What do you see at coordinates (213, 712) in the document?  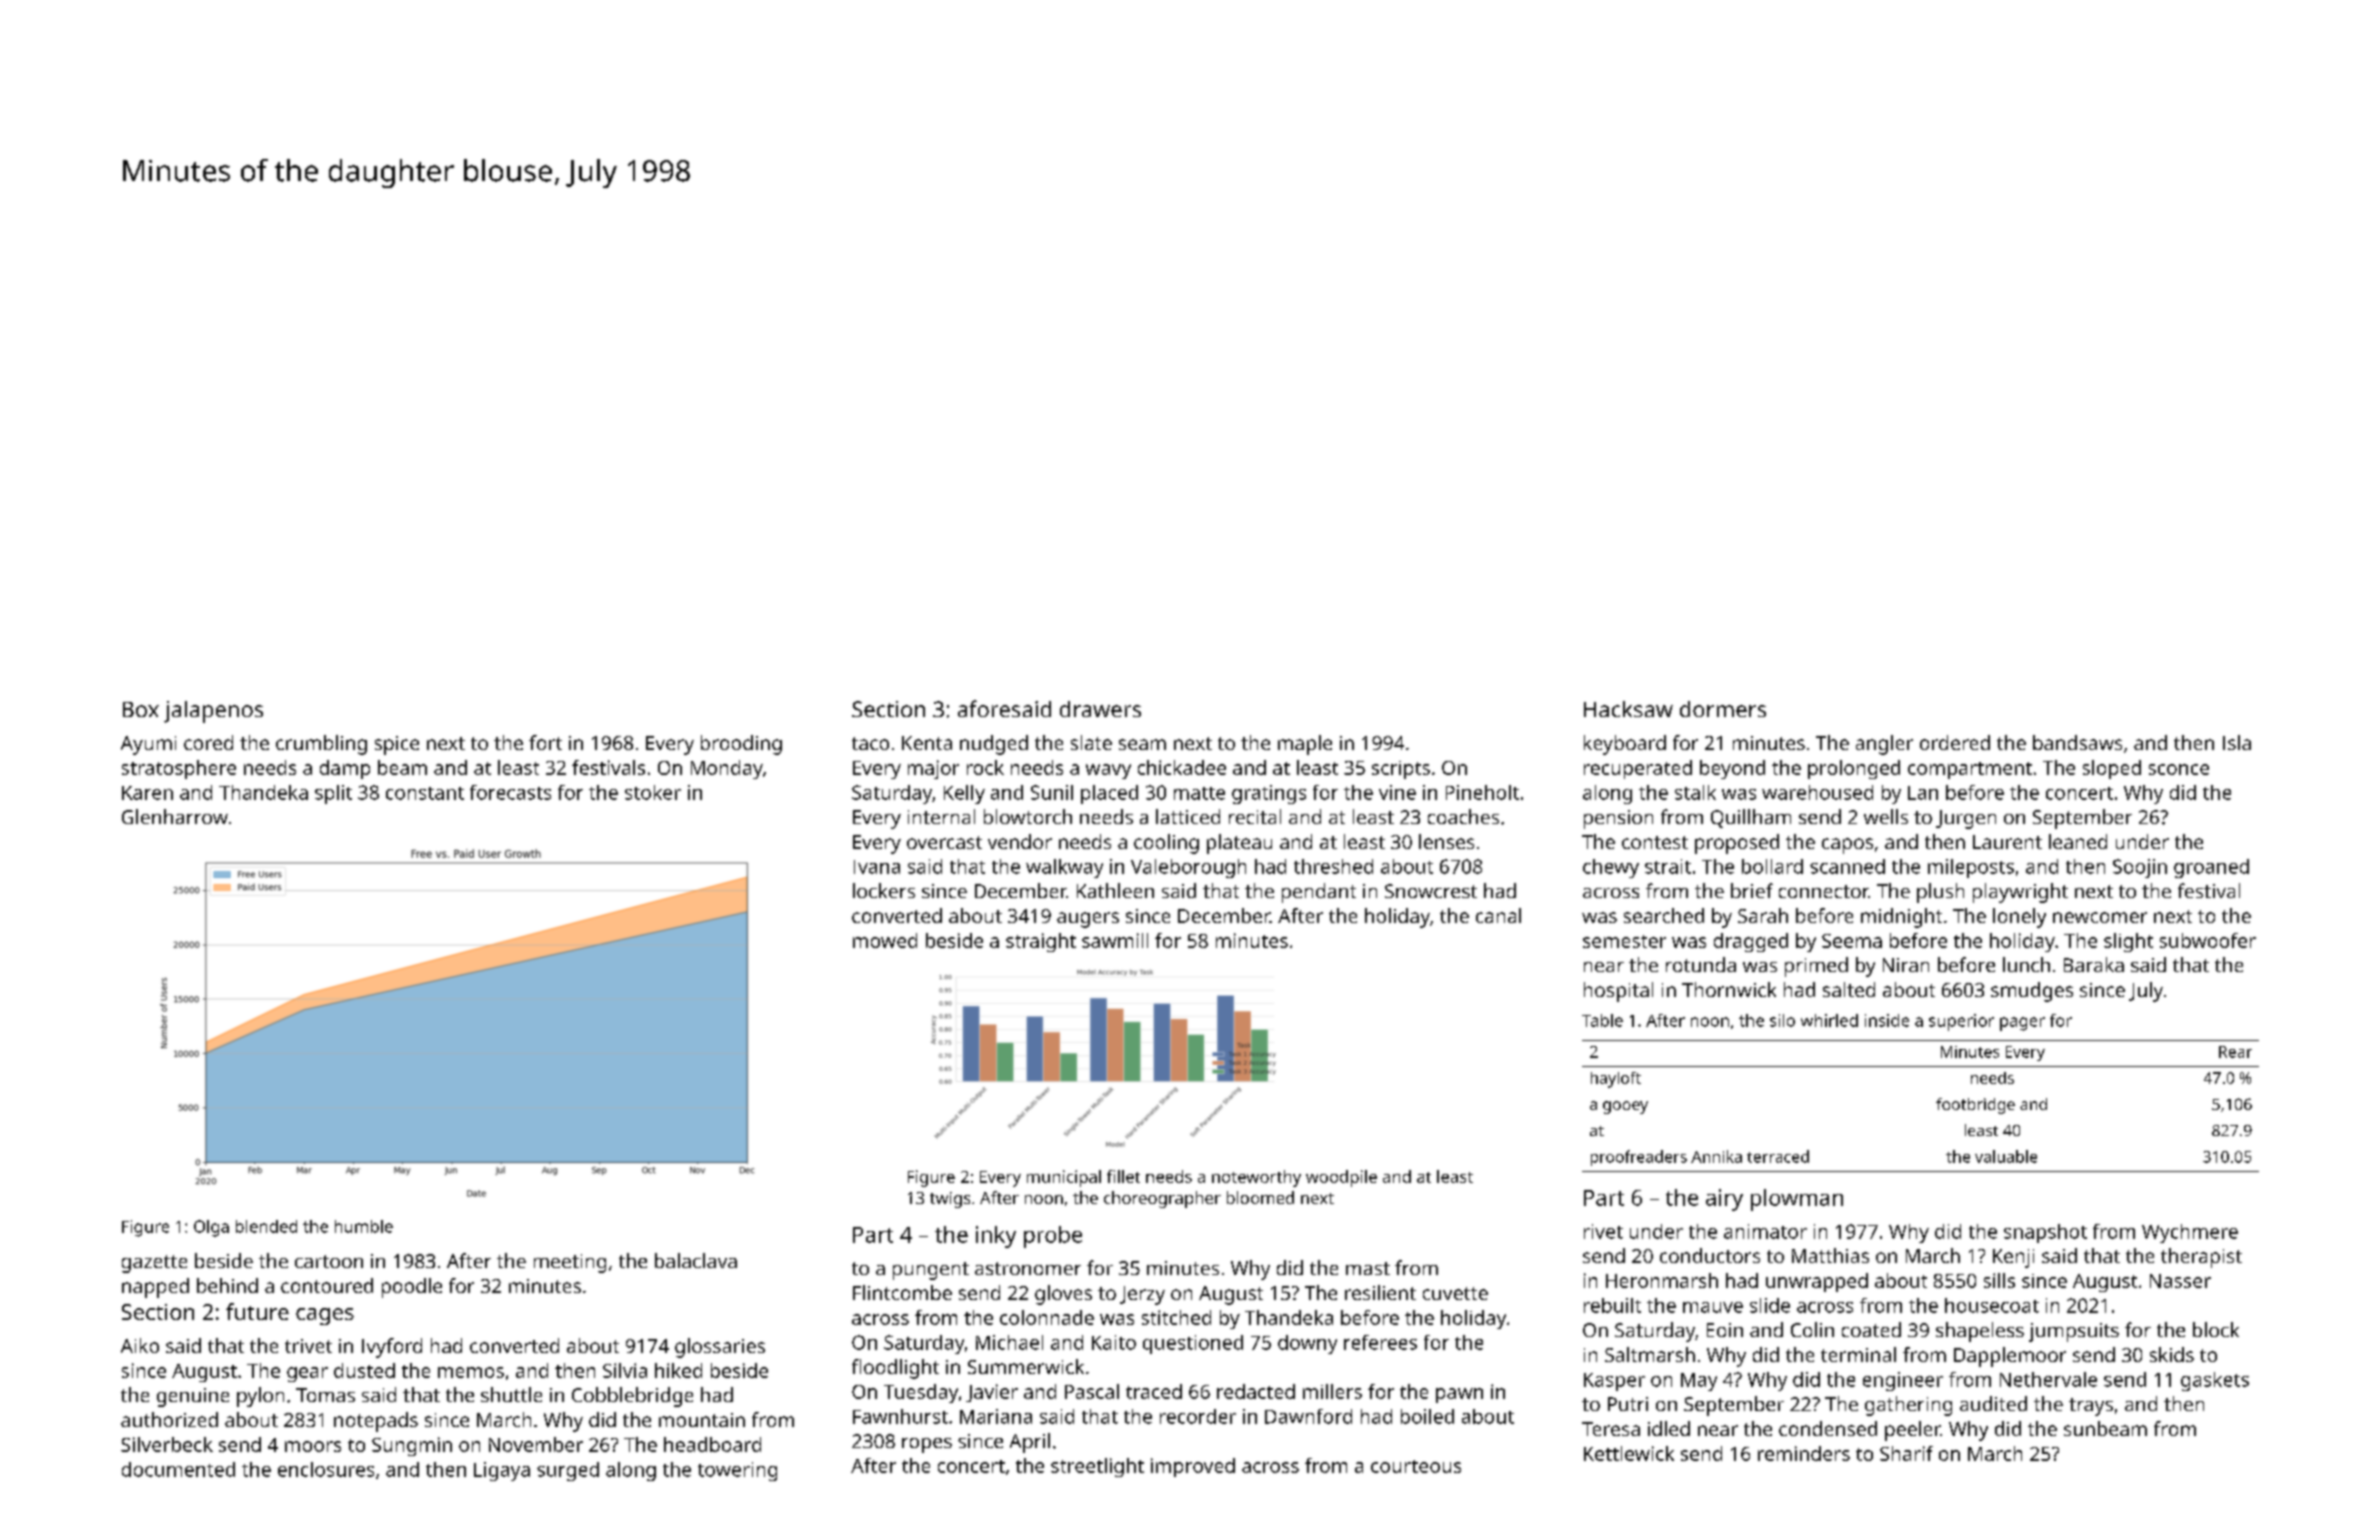 I see `jalapenos` at bounding box center [213, 712].
